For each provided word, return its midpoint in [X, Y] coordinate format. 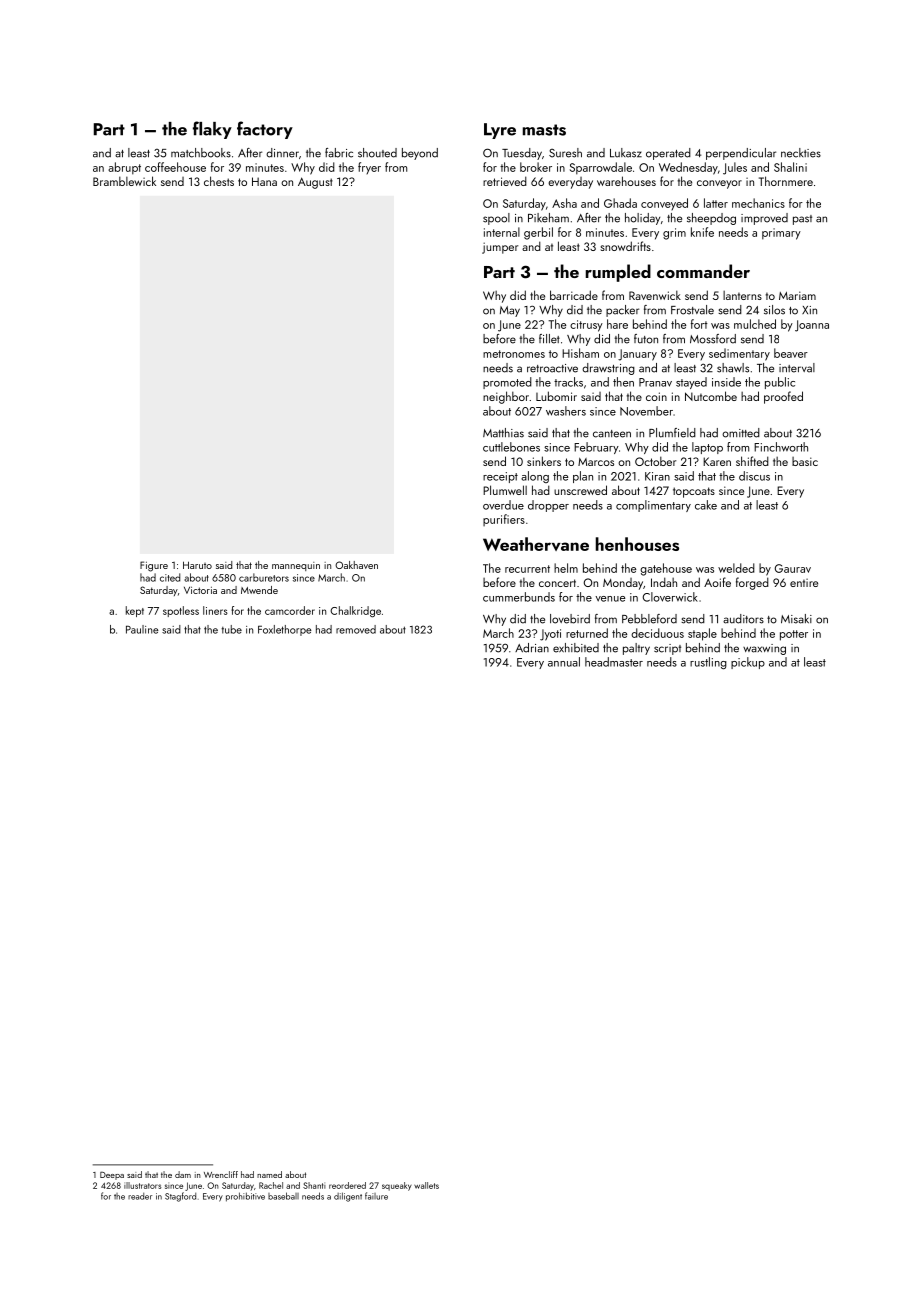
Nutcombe [711, 396]
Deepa [112, 1175]
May [510, 311]
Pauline [142, 629]
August [315, 183]
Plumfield [672, 433]
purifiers [504, 520]
